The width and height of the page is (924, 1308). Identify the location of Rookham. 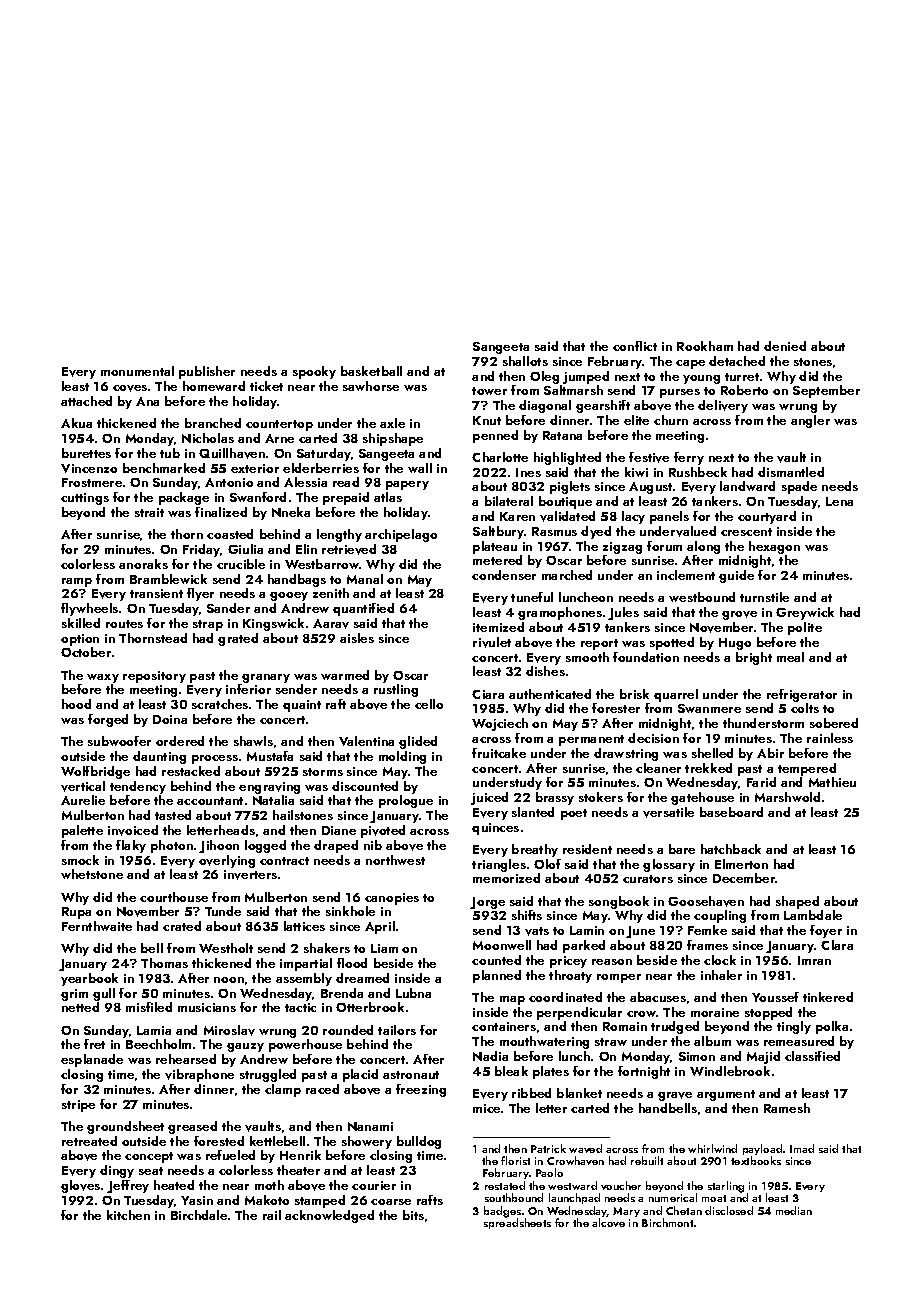
(705, 346).
